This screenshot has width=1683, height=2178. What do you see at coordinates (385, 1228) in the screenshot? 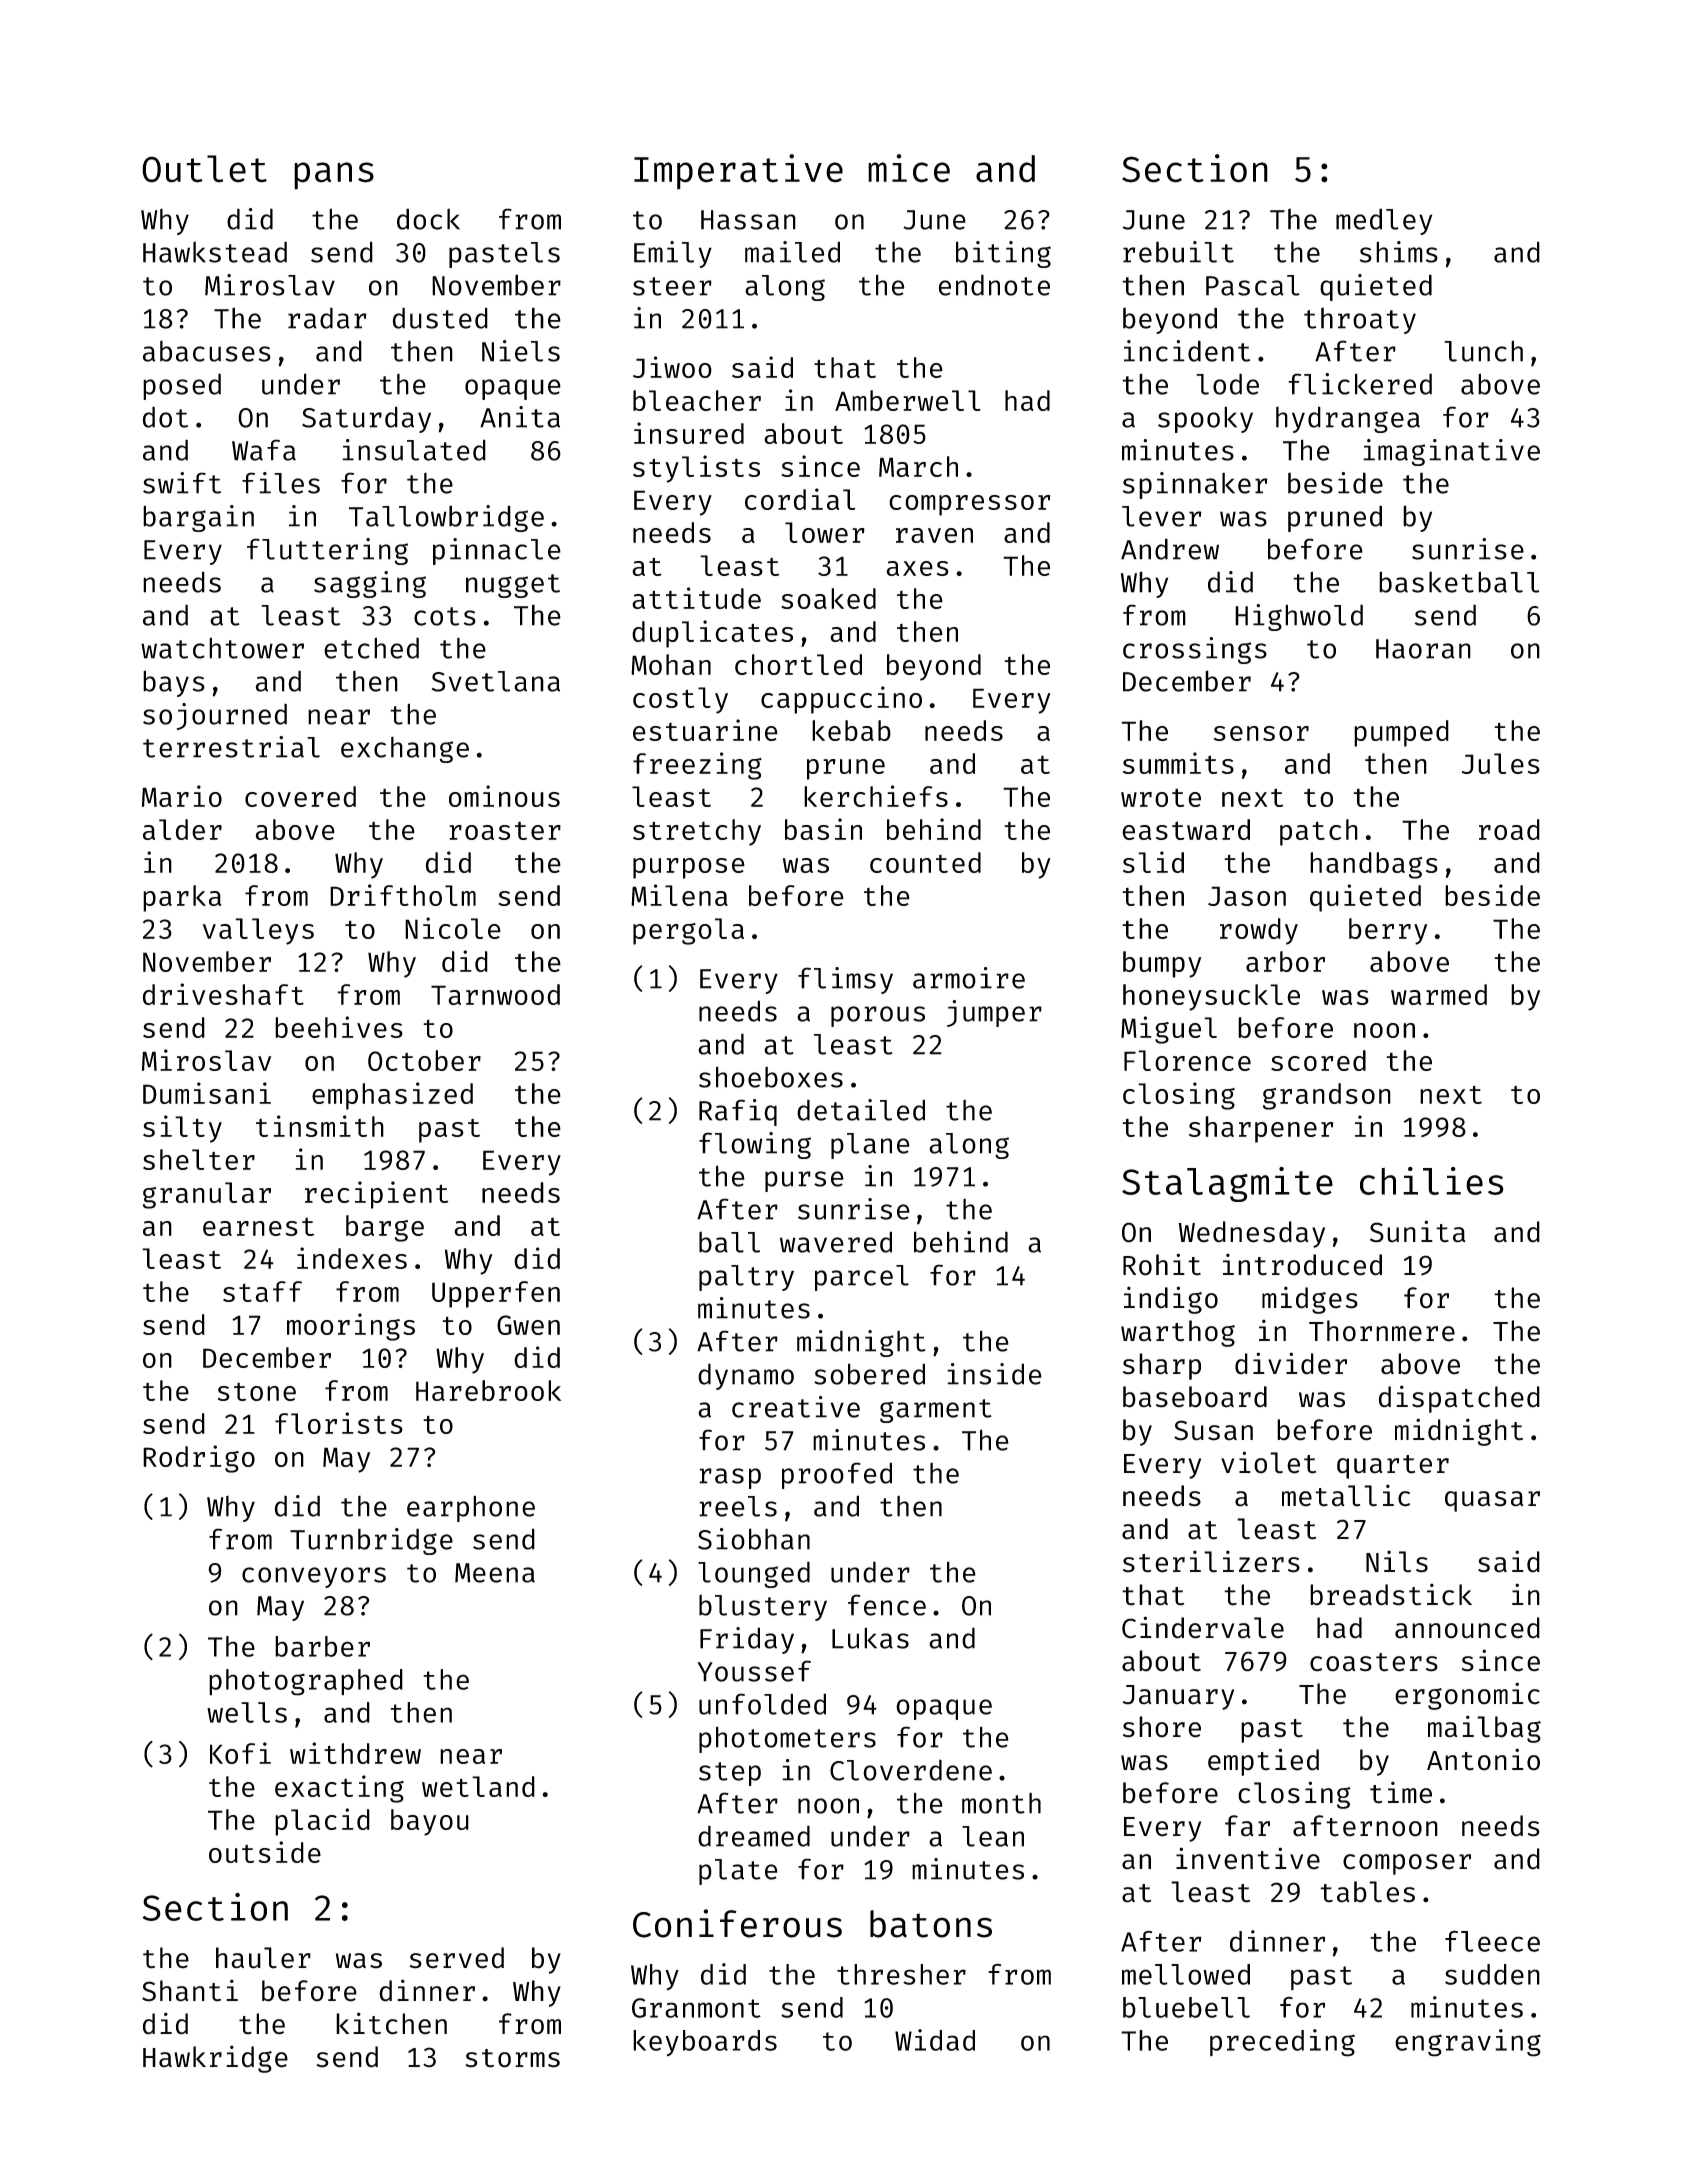
I see `barge` at bounding box center [385, 1228].
